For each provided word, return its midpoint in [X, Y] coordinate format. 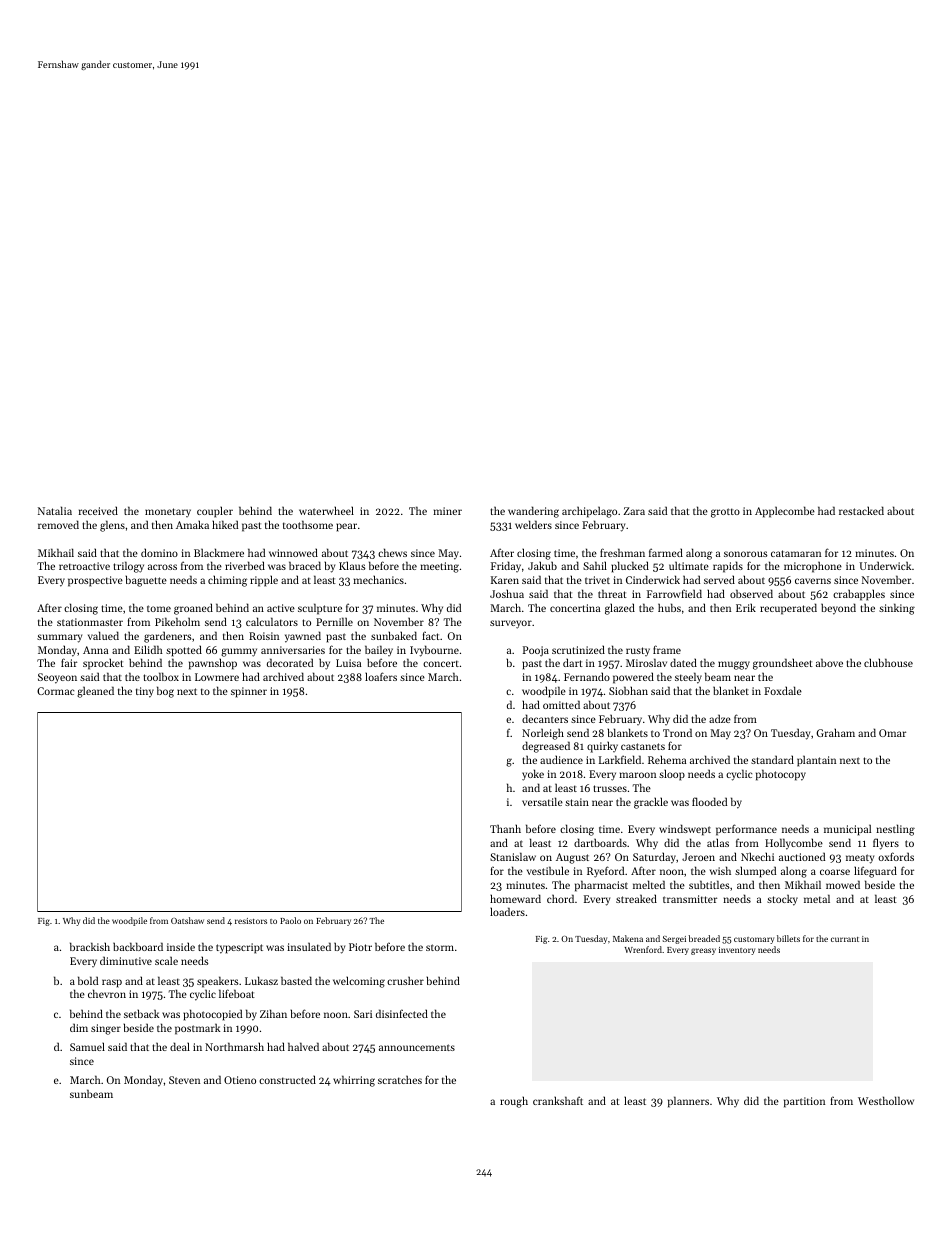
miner [447, 511]
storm [440, 947]
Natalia [55, 510]
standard [772, 759]
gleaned [95, 692]
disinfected [402, 1013]
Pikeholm [177, 621]
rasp [112, 983]
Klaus [352, 565]
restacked [861, 510]
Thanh [505, 828]
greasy [703, 951]
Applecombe [785, 512]
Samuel [87, 1046]
